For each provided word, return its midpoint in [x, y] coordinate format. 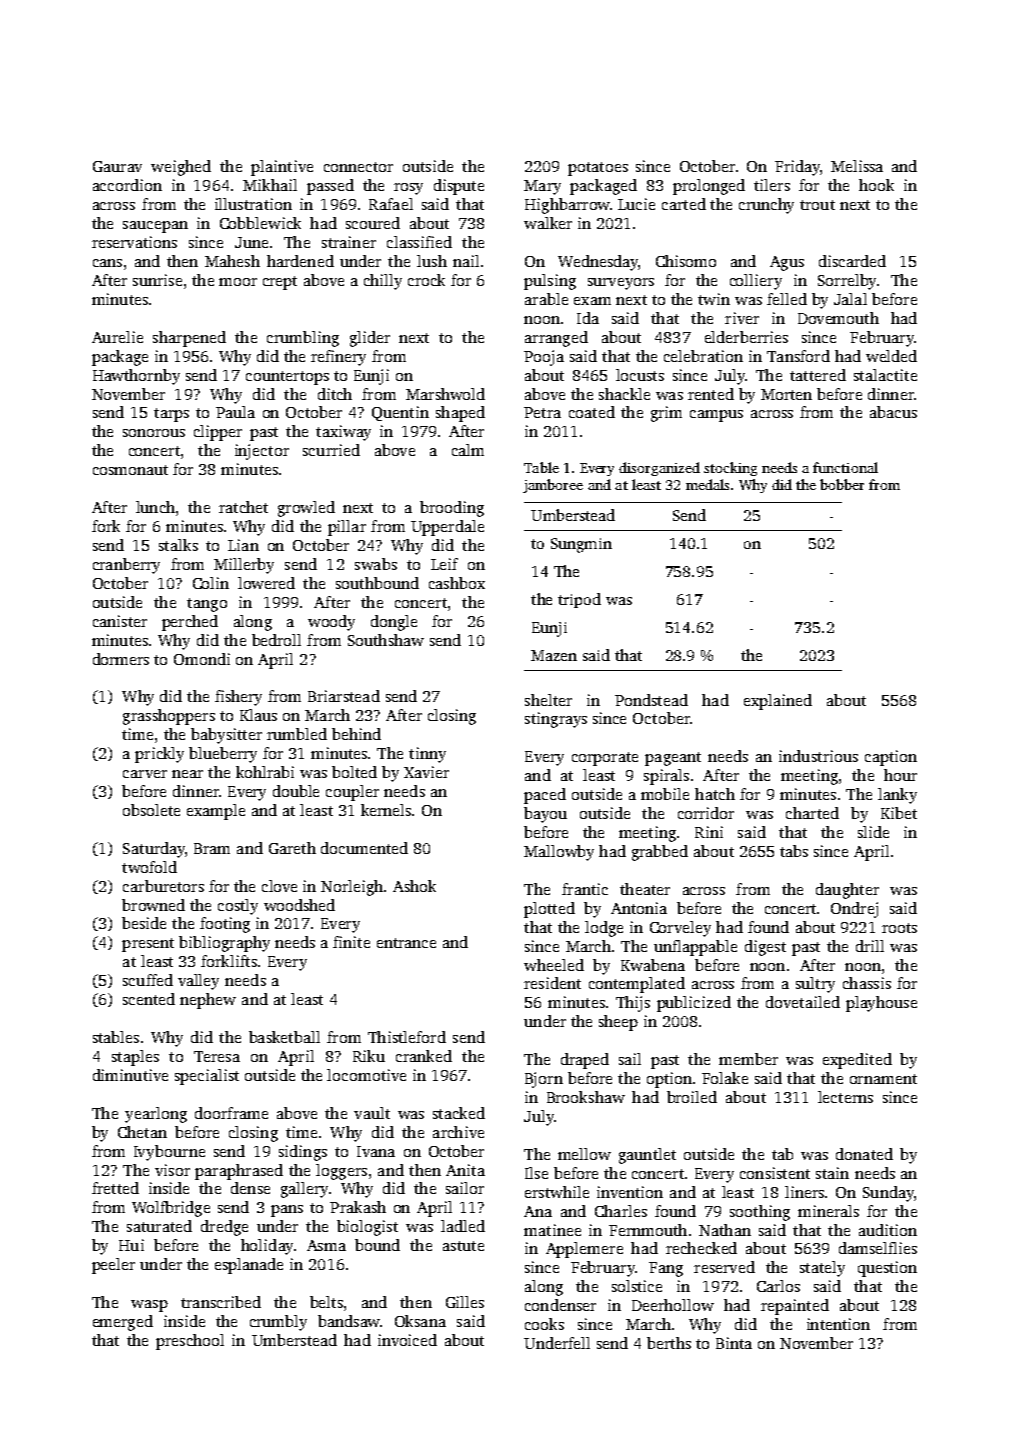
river [742, 318]
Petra [542, 412]
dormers [121, 659]
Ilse [536, 1173]
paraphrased [239, 1172]
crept [280, 283]
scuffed [148, 980]
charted [812, 813]
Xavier [426, 772]
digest [765, 948]
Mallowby [559, 853]
